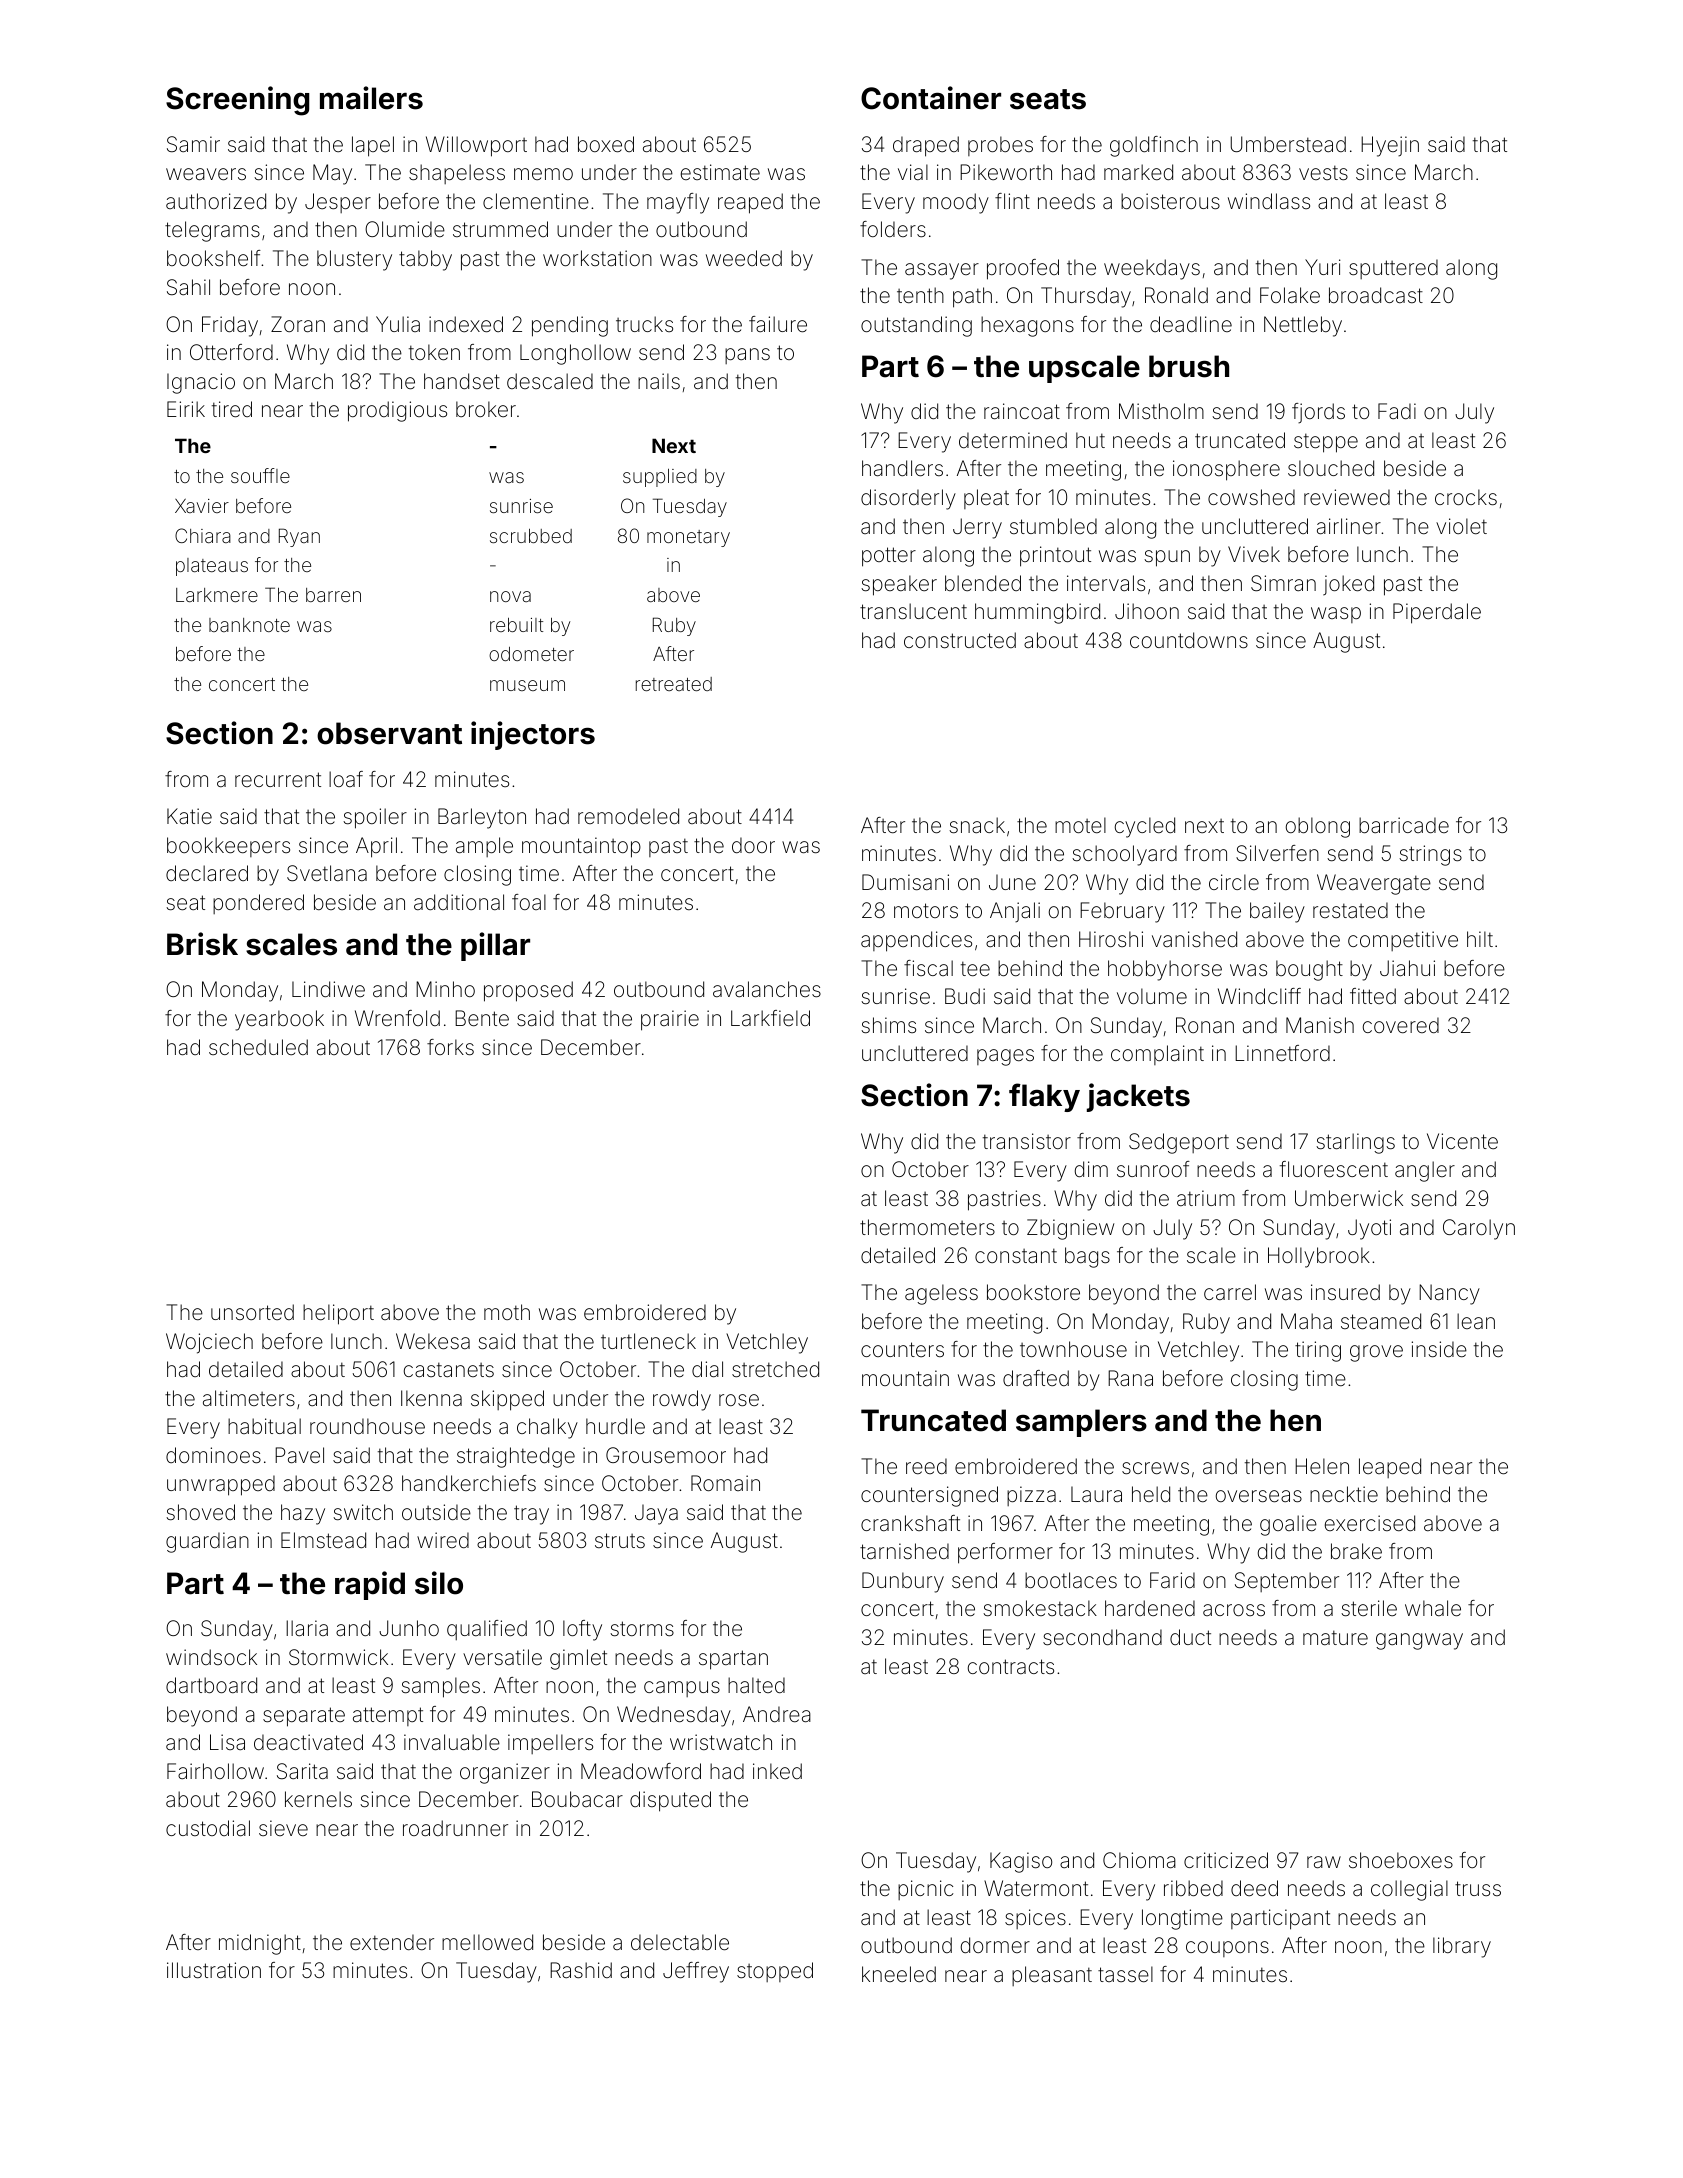 The width and height of the document is (1683, 2178). What do you see at coordinates (910, 1523) in the document?
I see `crankshaft` at bounding box center [910, 1523].
